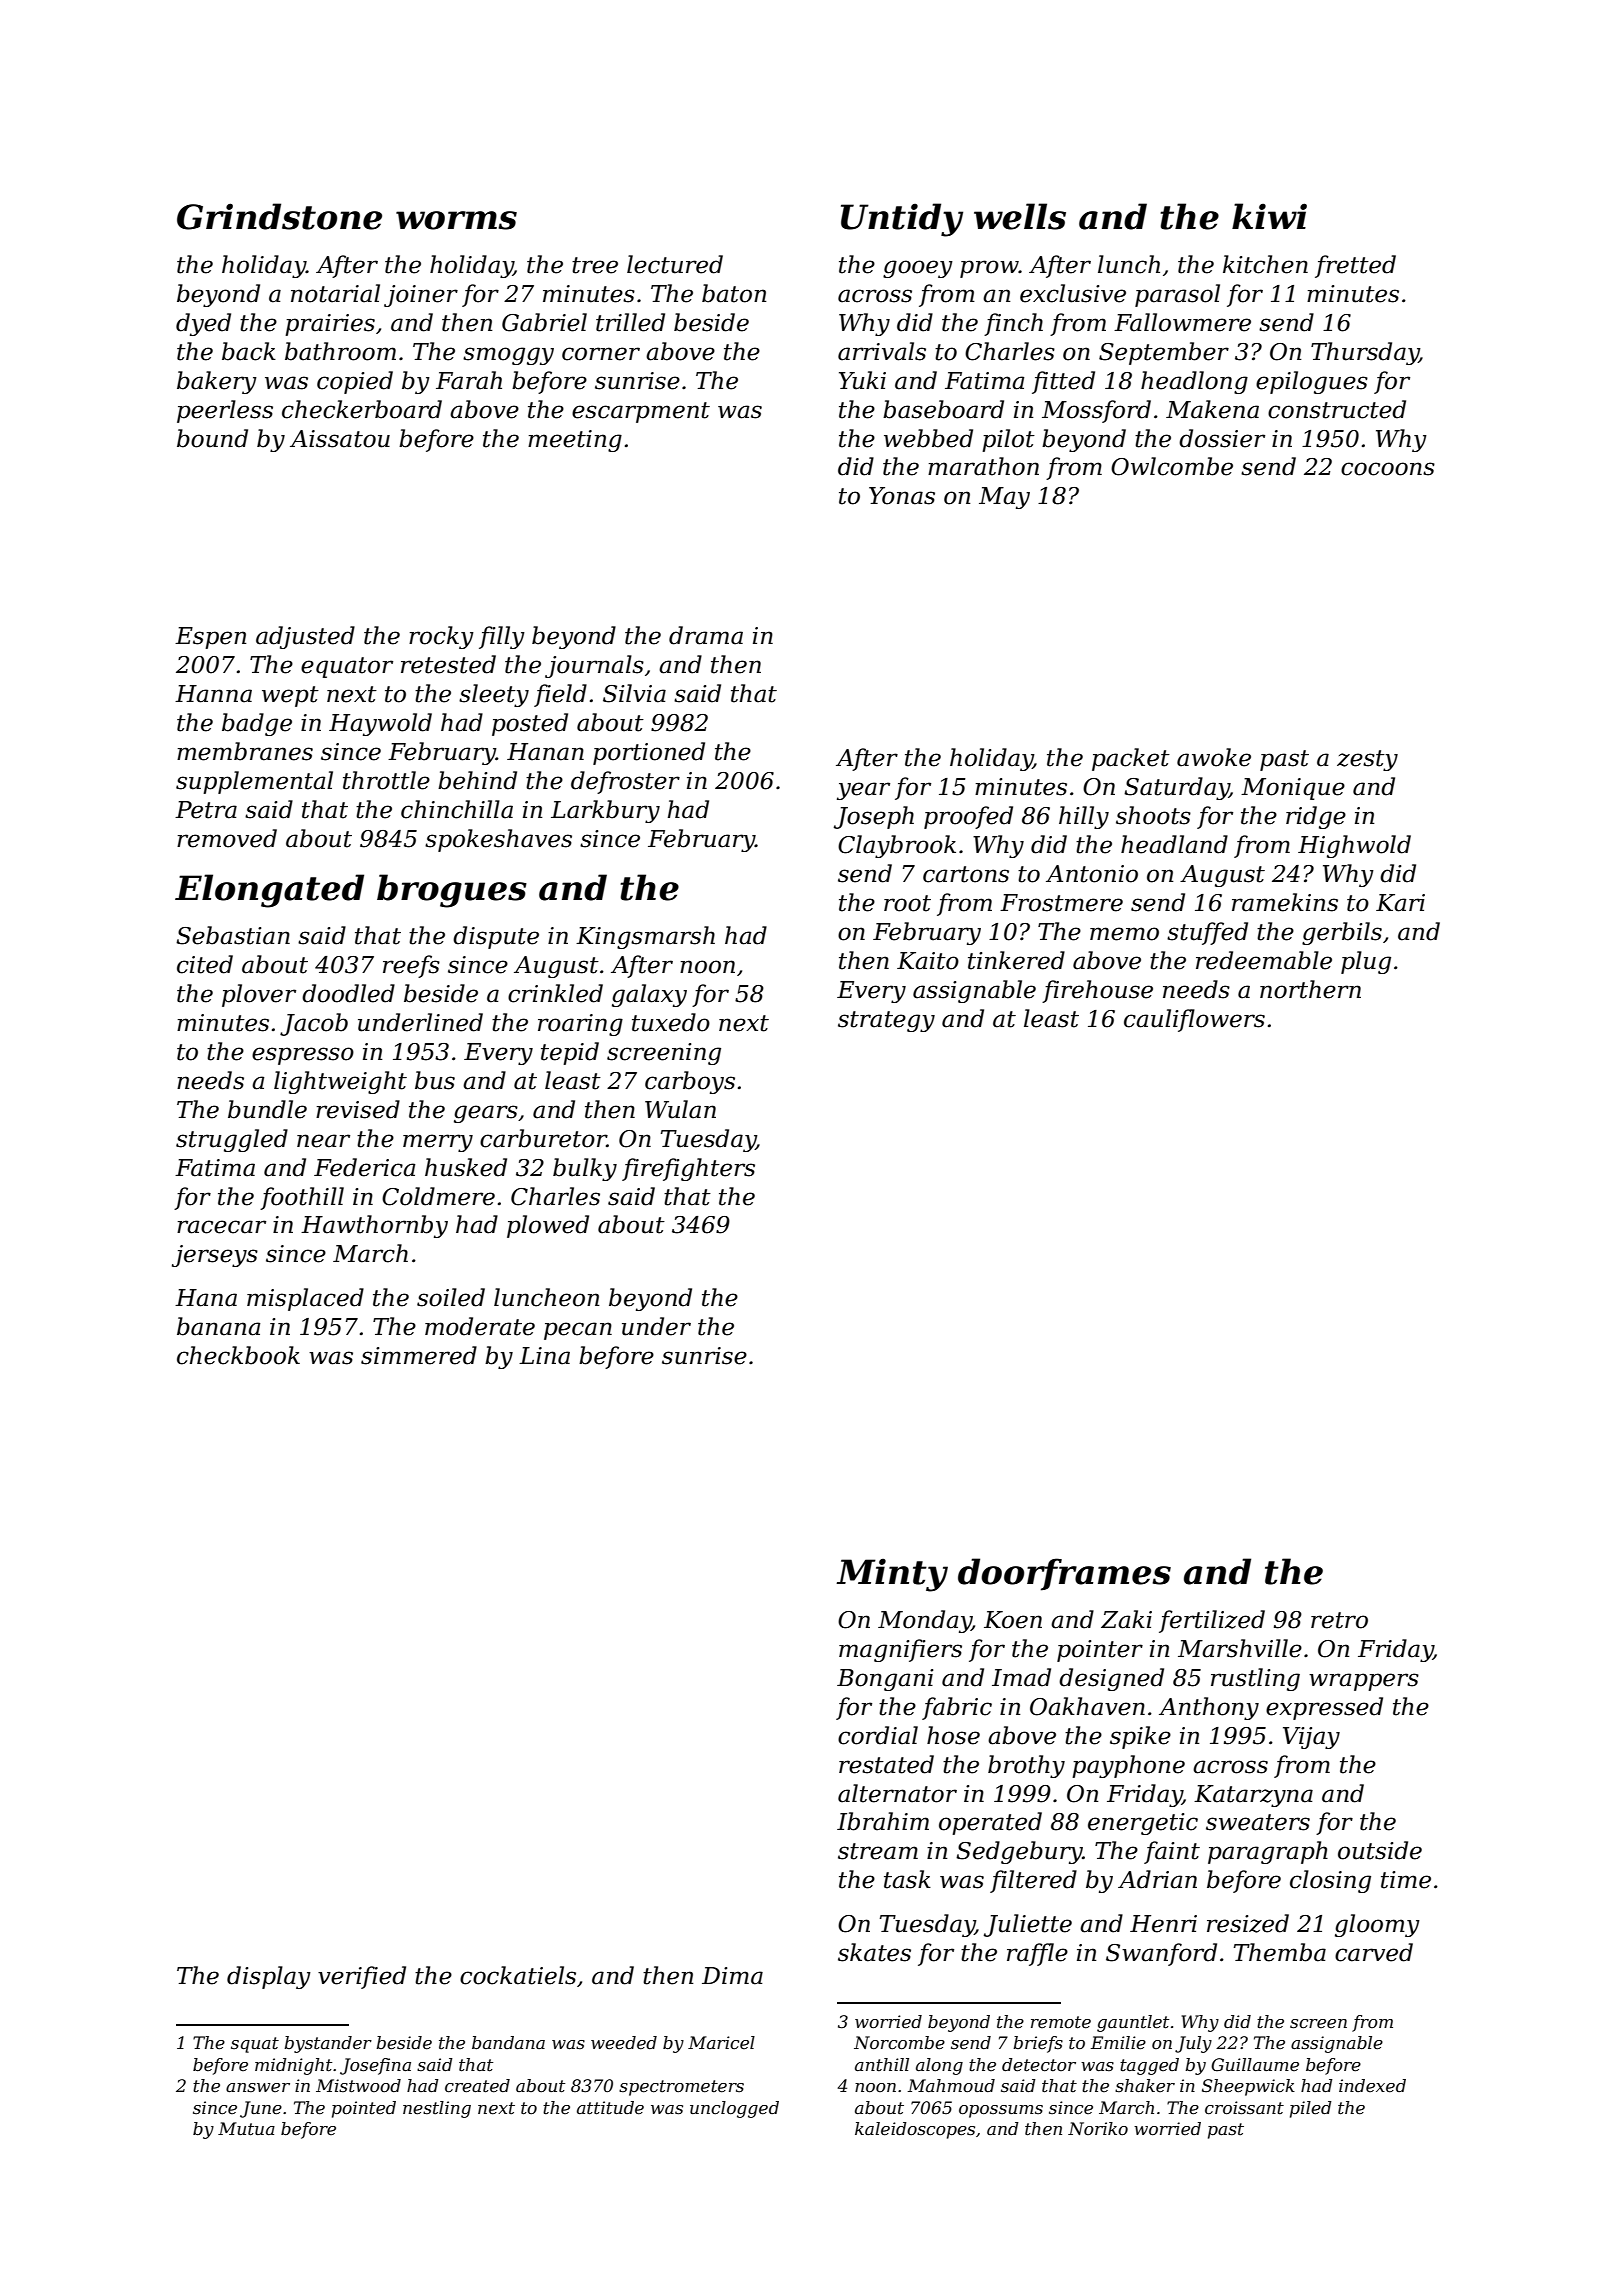  I want to click on firefighters, so click(688, 1169).
